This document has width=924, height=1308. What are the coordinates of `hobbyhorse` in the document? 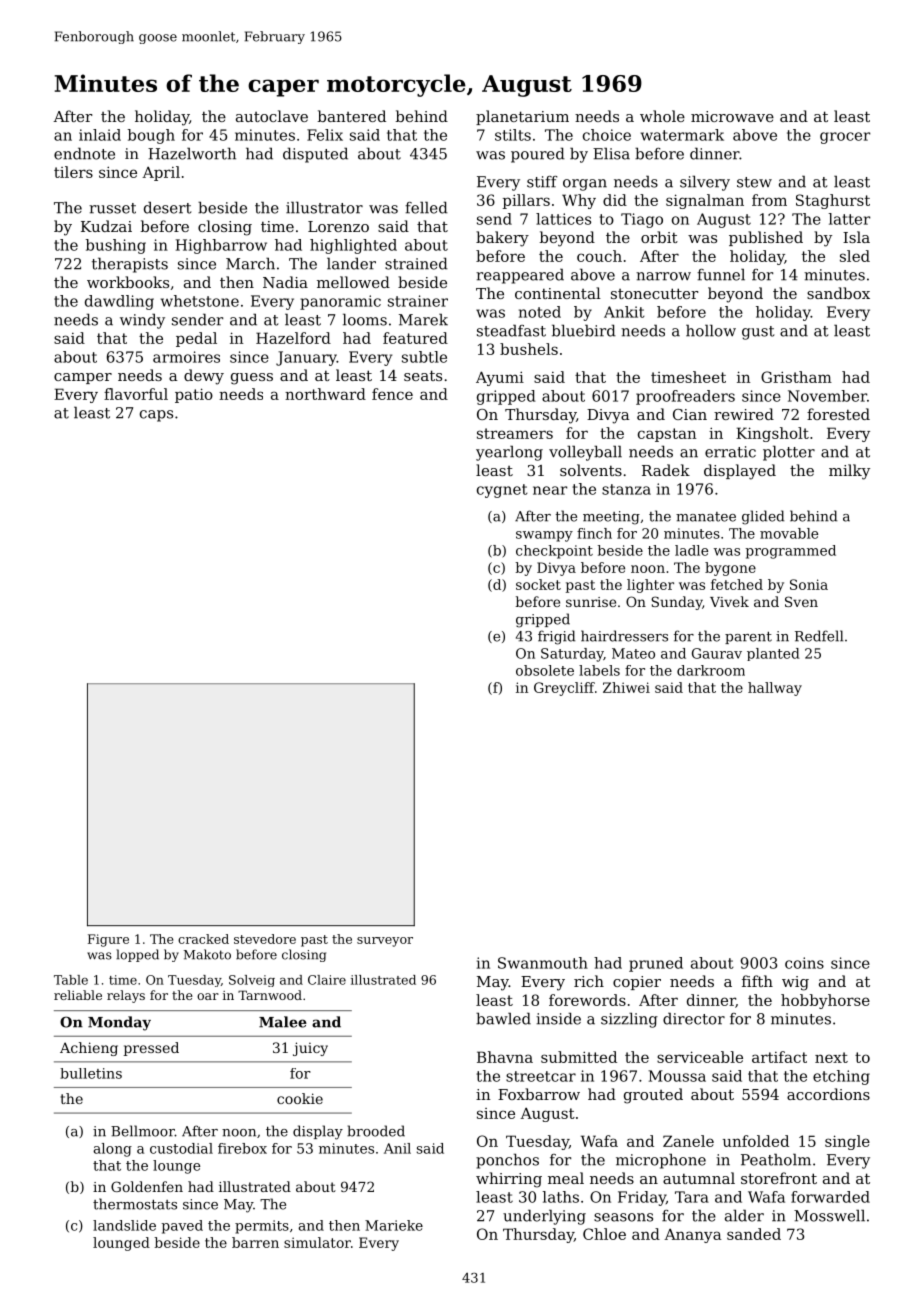 It's located at (825, 1001).
